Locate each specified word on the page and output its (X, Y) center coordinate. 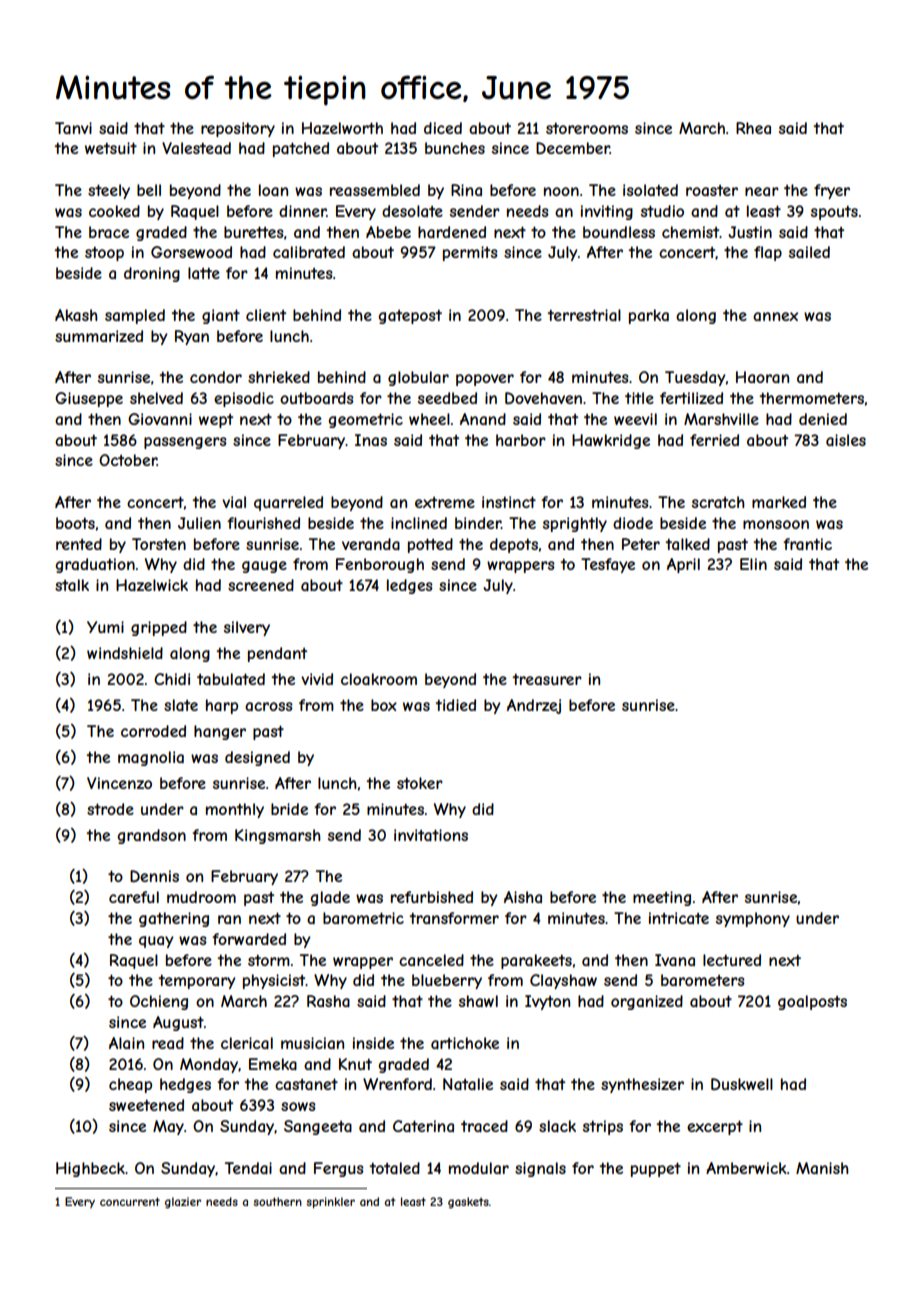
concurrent (130, 1201)
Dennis (154, 876)
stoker (420, 783)
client (266, 315)
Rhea (753, 128)
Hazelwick (152, 585)
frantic (807, 544)
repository (238, 129)
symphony (753, 919)
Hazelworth (342, 128)
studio (662, 211)
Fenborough (380, 565)
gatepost (410, 317)
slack (557, 1126)
